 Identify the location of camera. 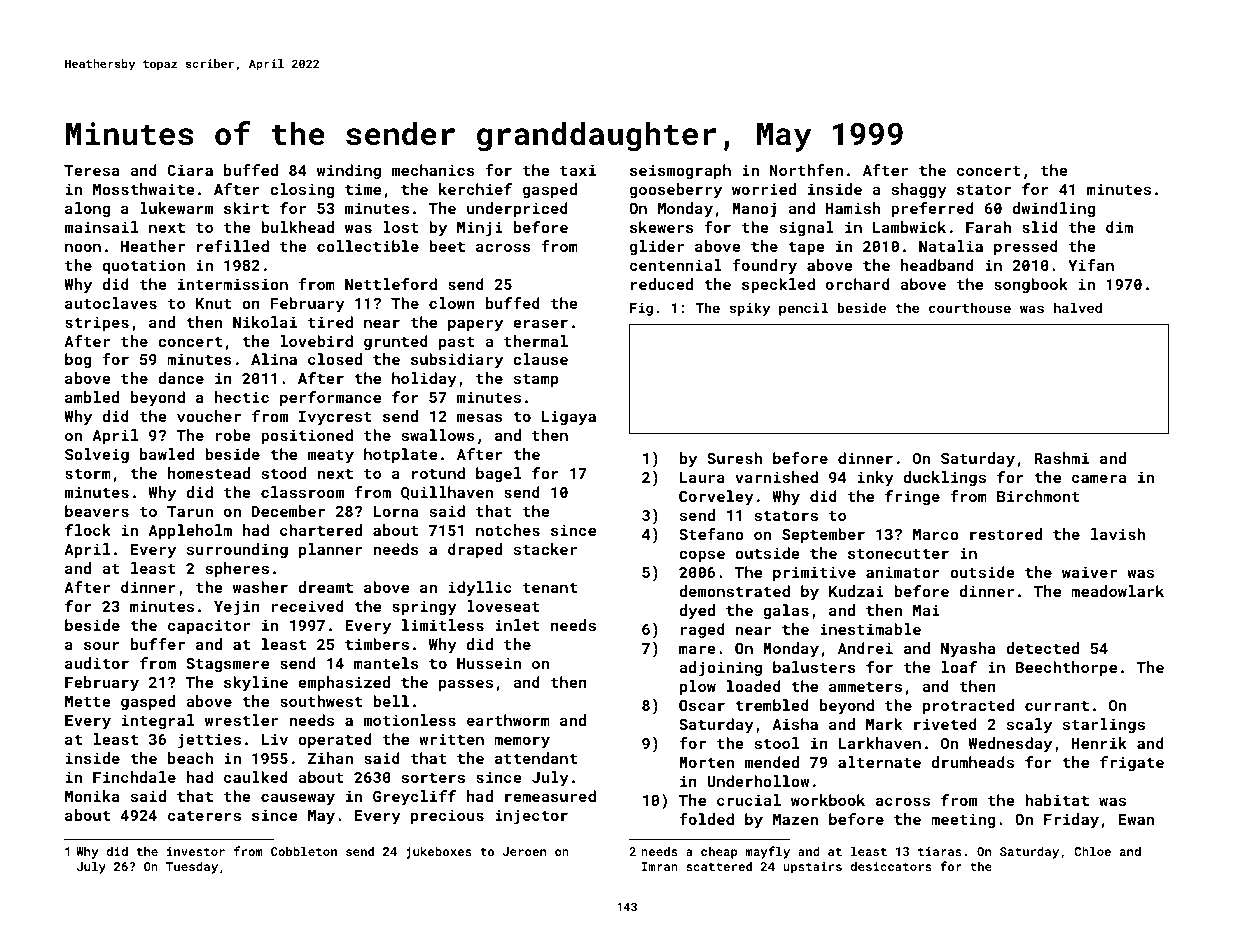
(1099, 478).
